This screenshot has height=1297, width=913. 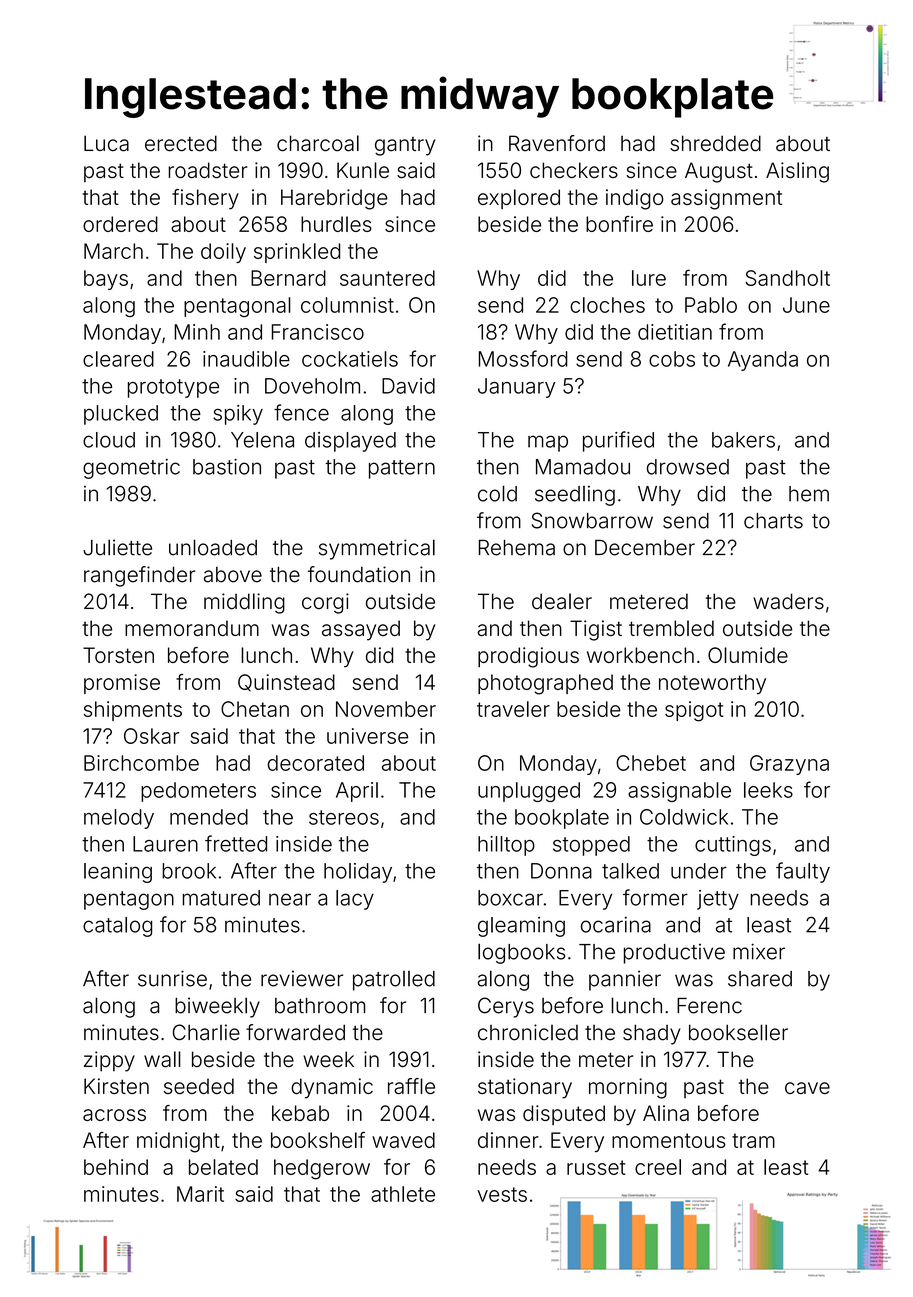 I want to click on stereos, so click(x=344, y=817).
